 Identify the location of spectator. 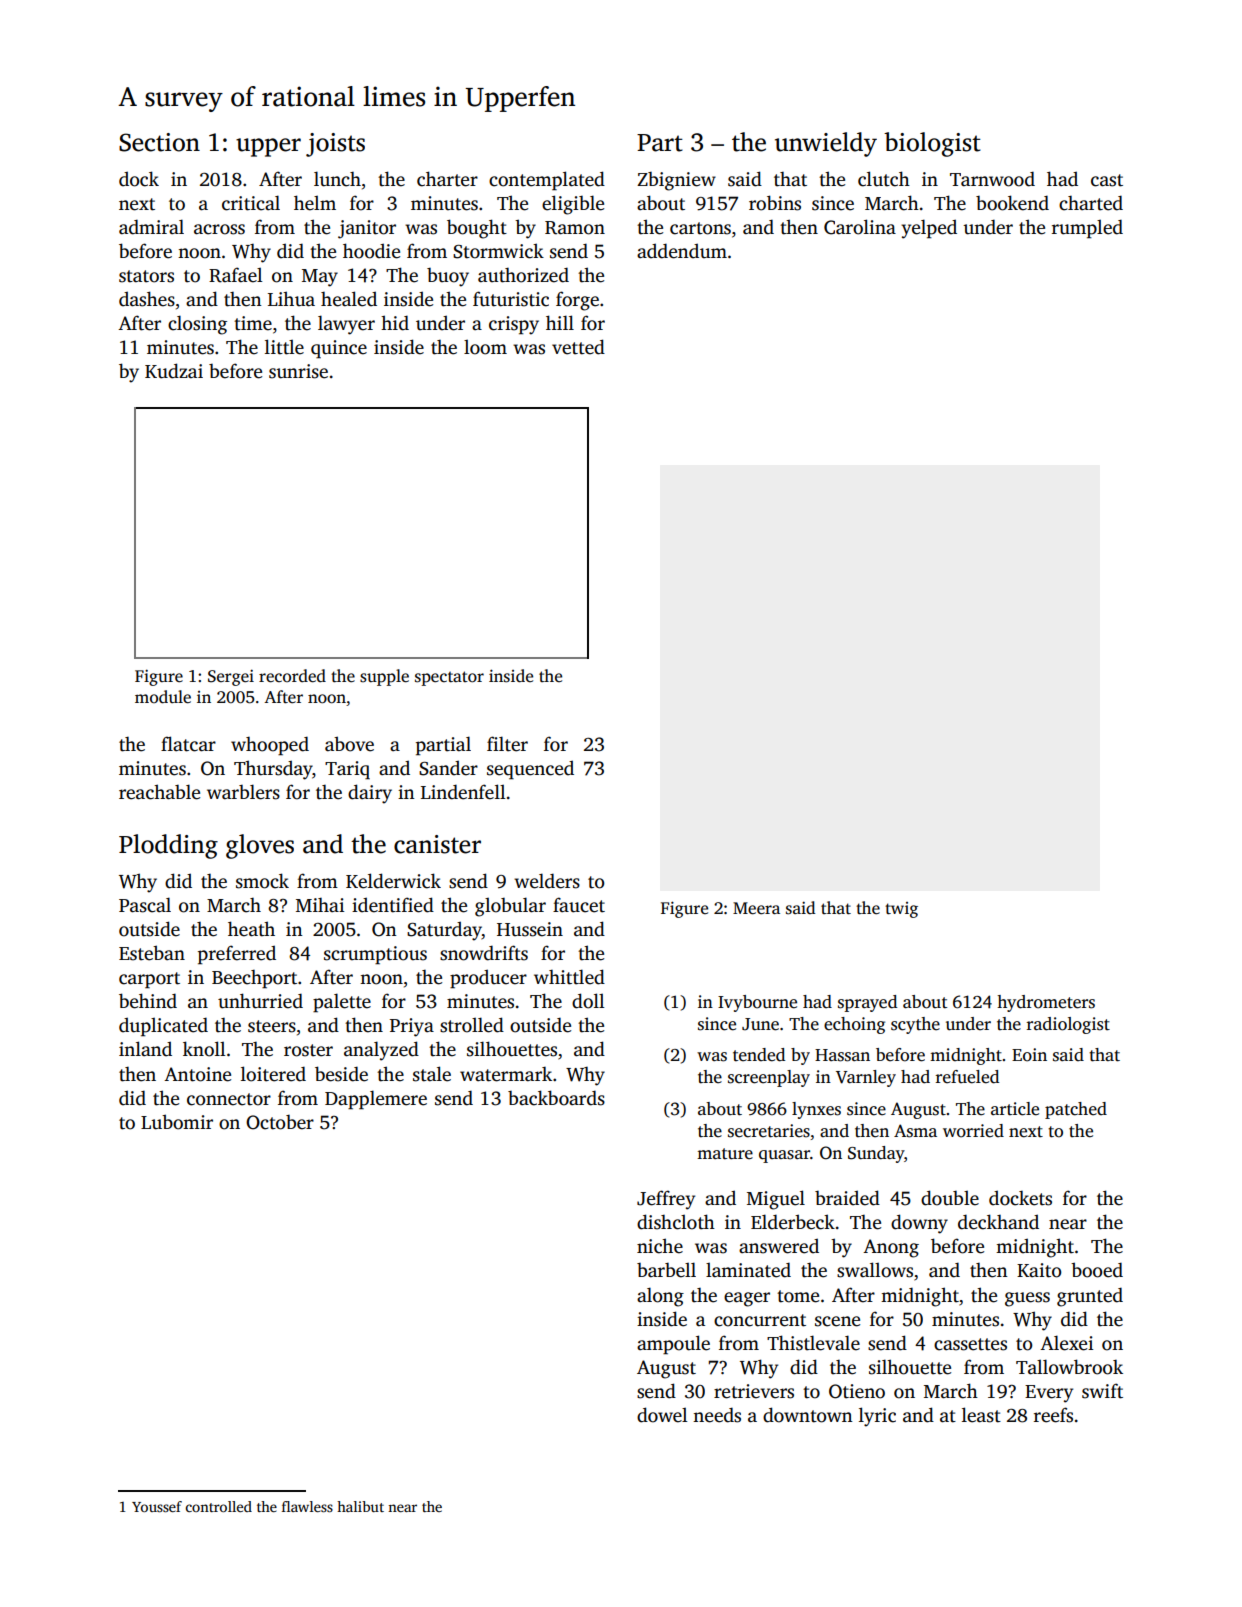
(449, 678).
